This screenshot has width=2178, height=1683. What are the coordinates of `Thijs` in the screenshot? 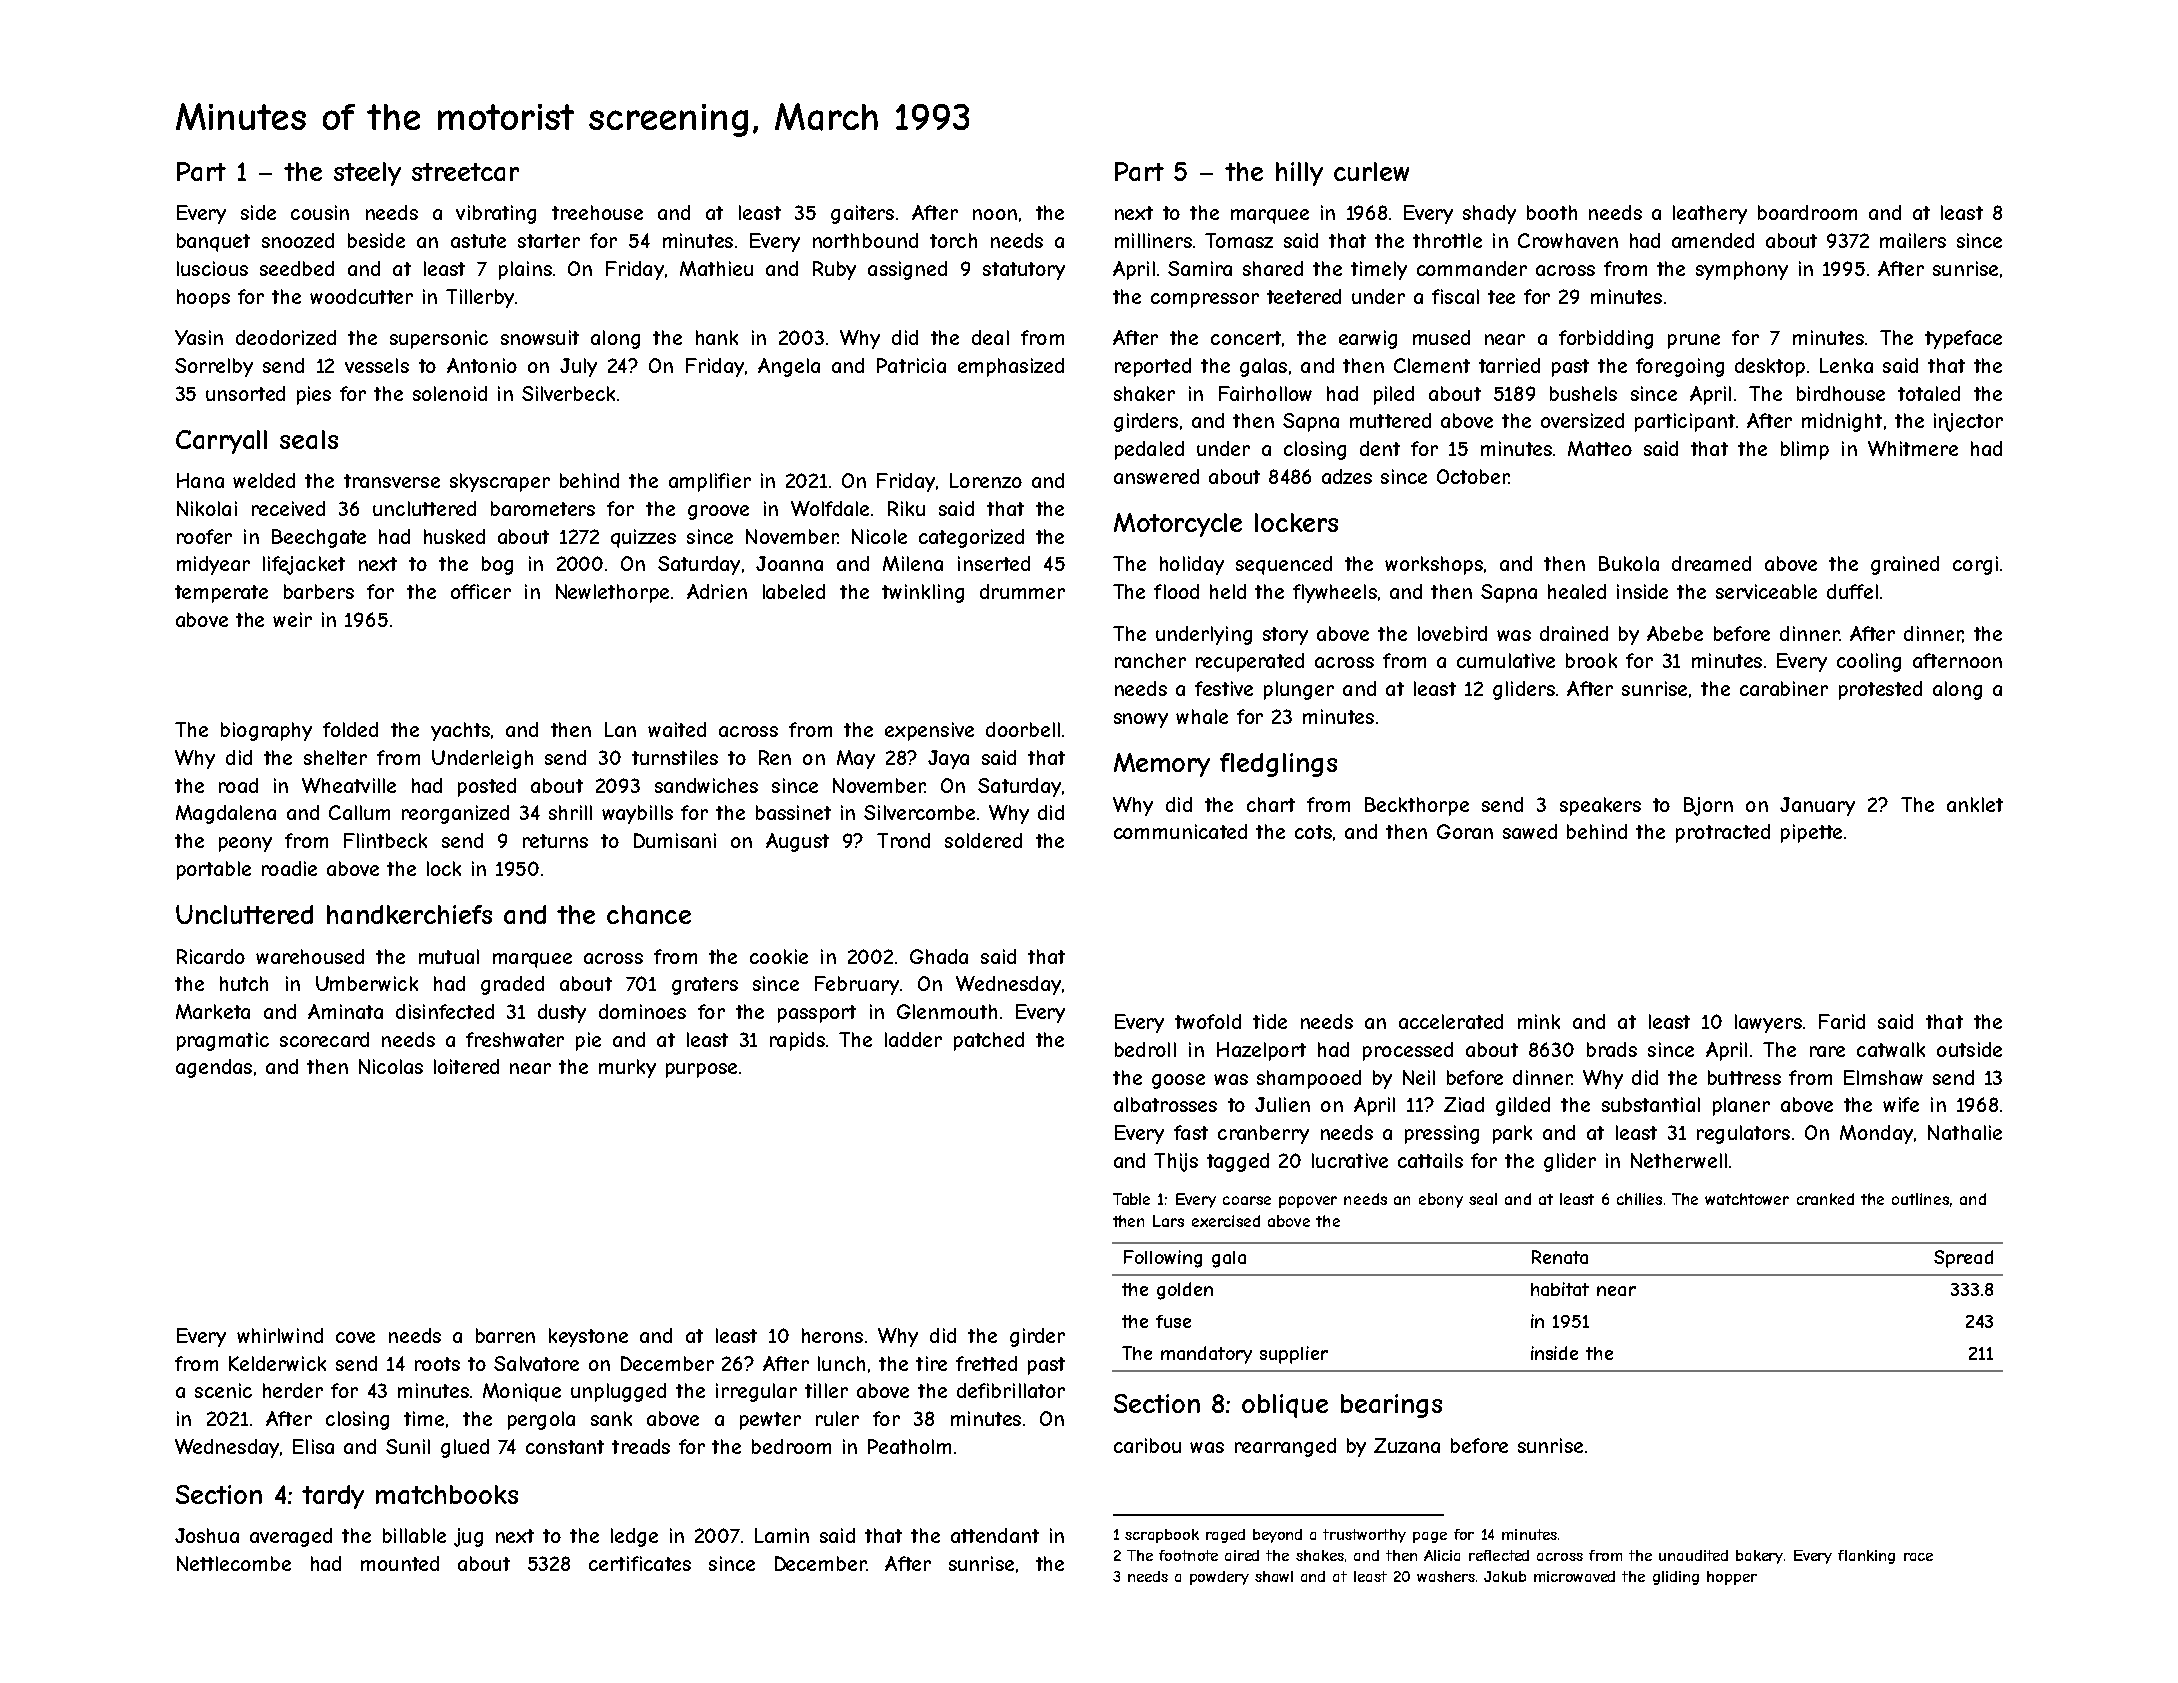 It's located at (1176, 1162).
